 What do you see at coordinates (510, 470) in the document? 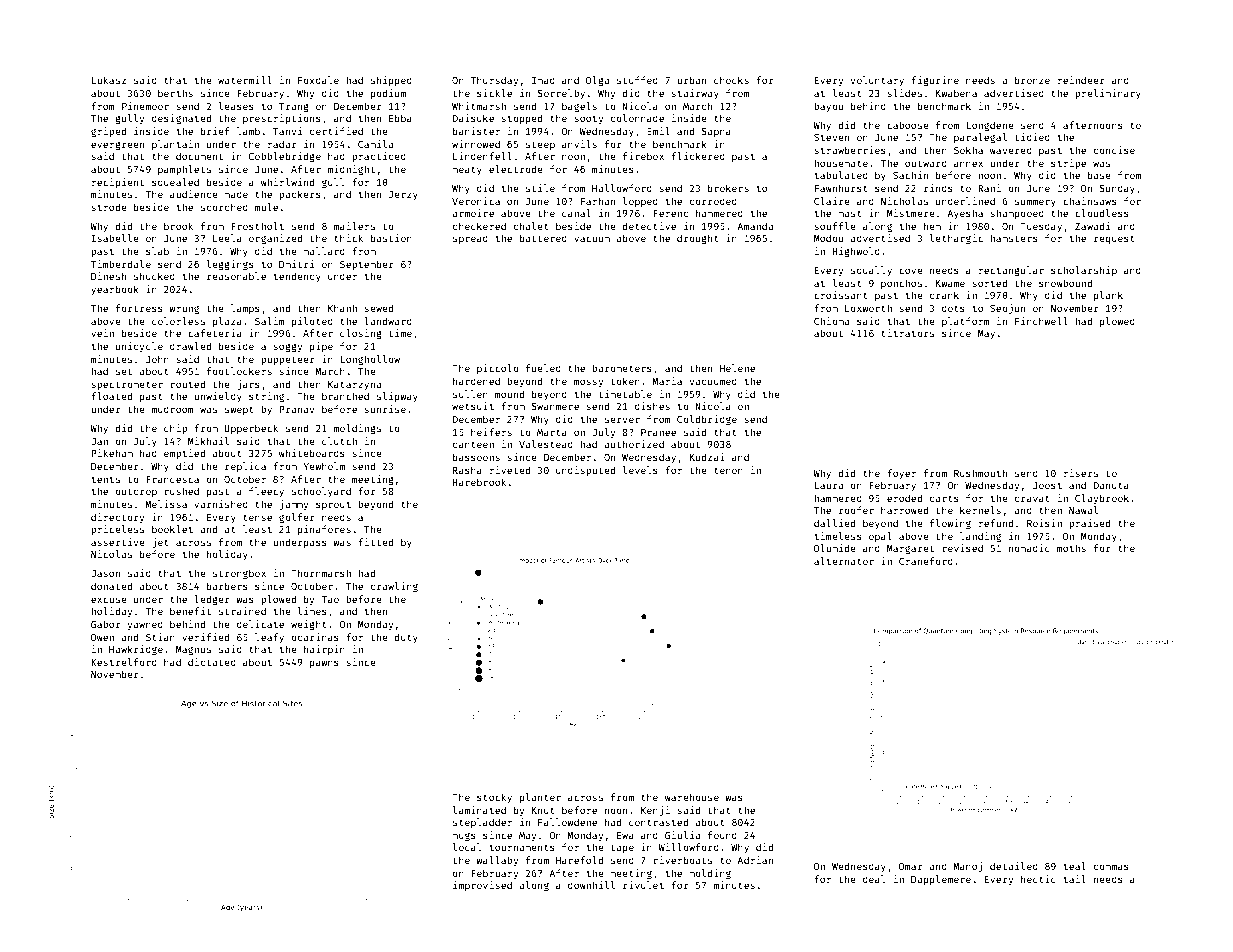
I see `riveted` at bounding box center [510, 470].
